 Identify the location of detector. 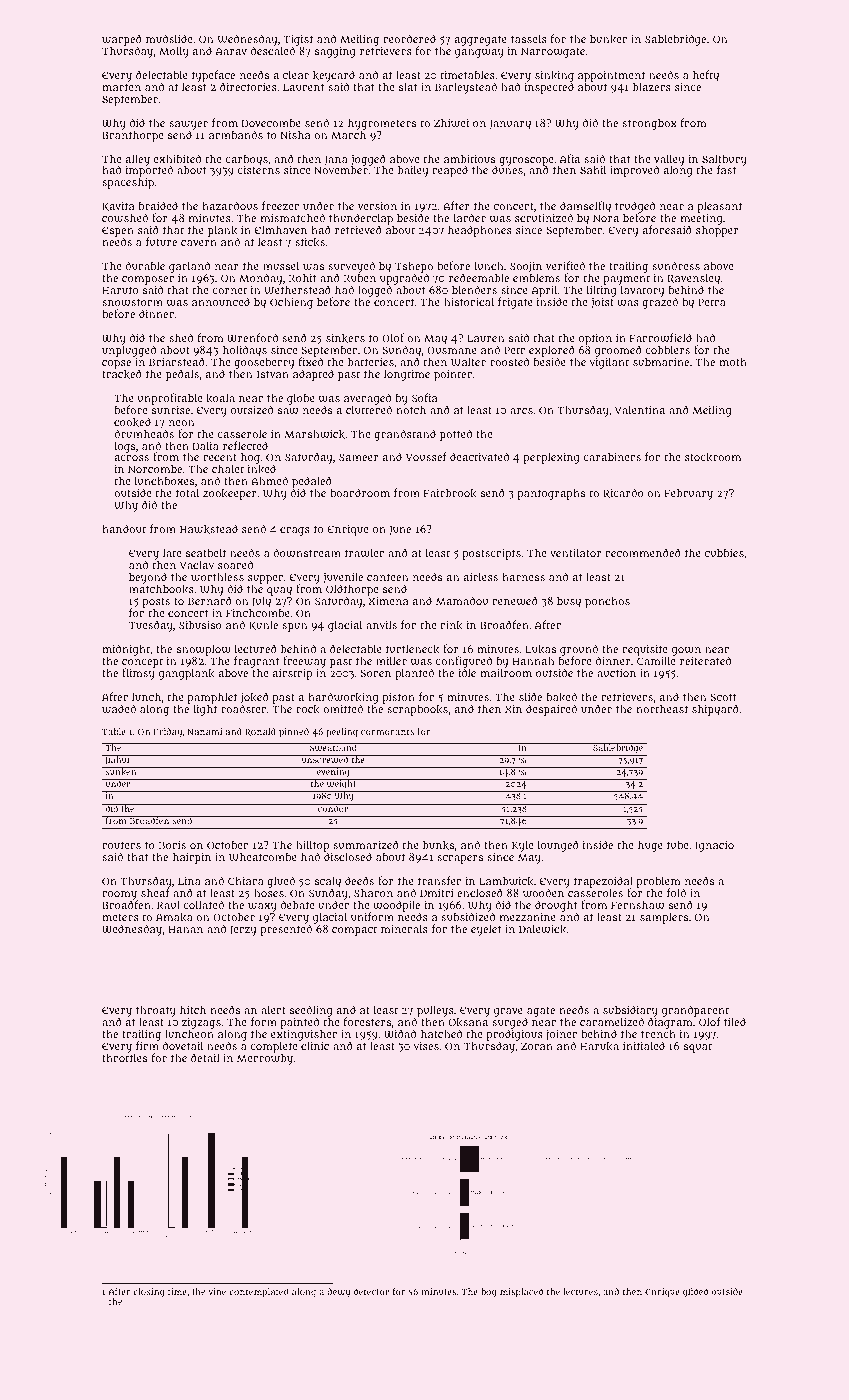
(371, 1291).
